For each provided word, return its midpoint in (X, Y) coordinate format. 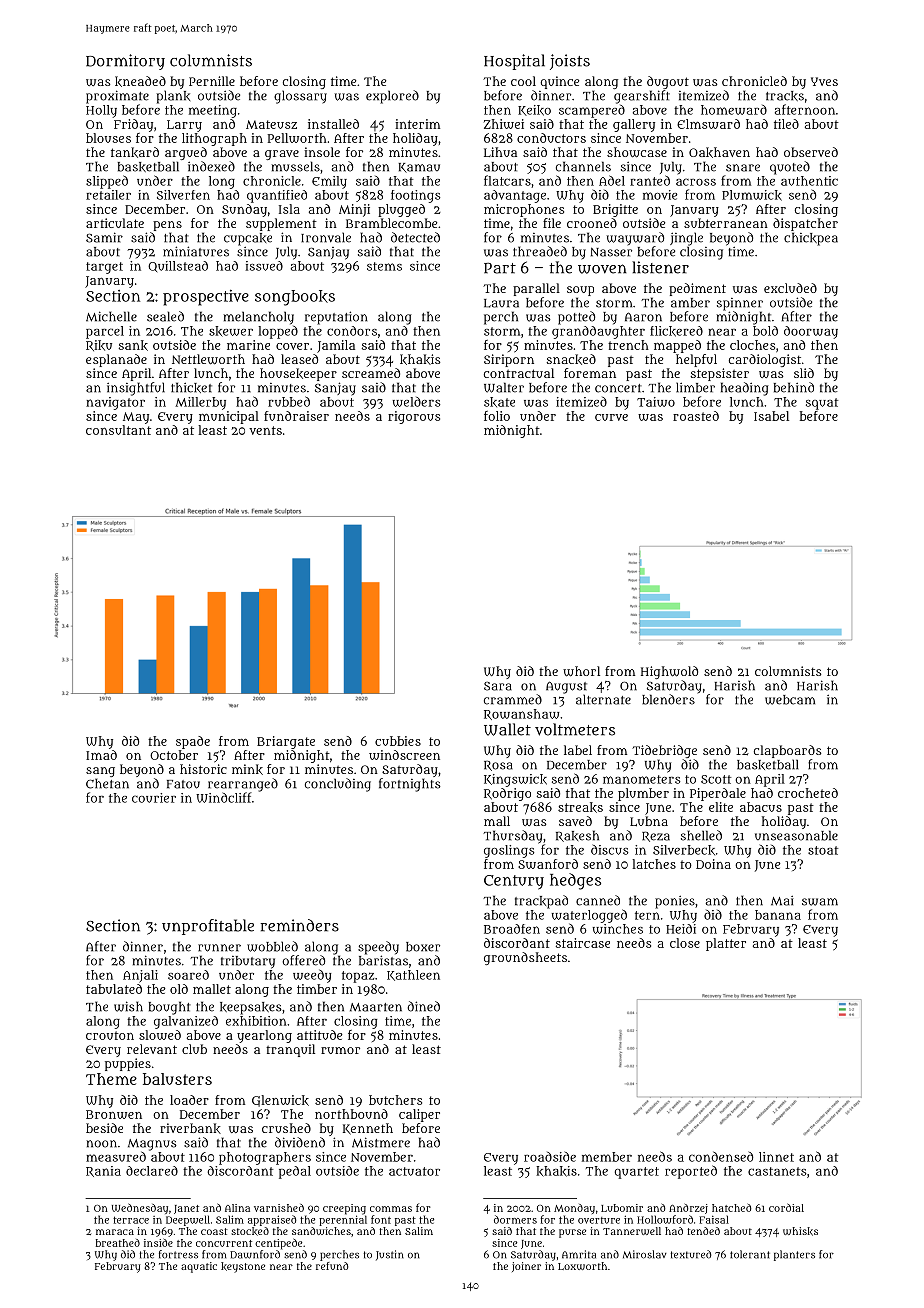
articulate (115, 223)
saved (575, 821)
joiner (526, 1267)
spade (193, 742)
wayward (635, 239)
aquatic (199, 1267)
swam (820, 902)
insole (322, 152)
